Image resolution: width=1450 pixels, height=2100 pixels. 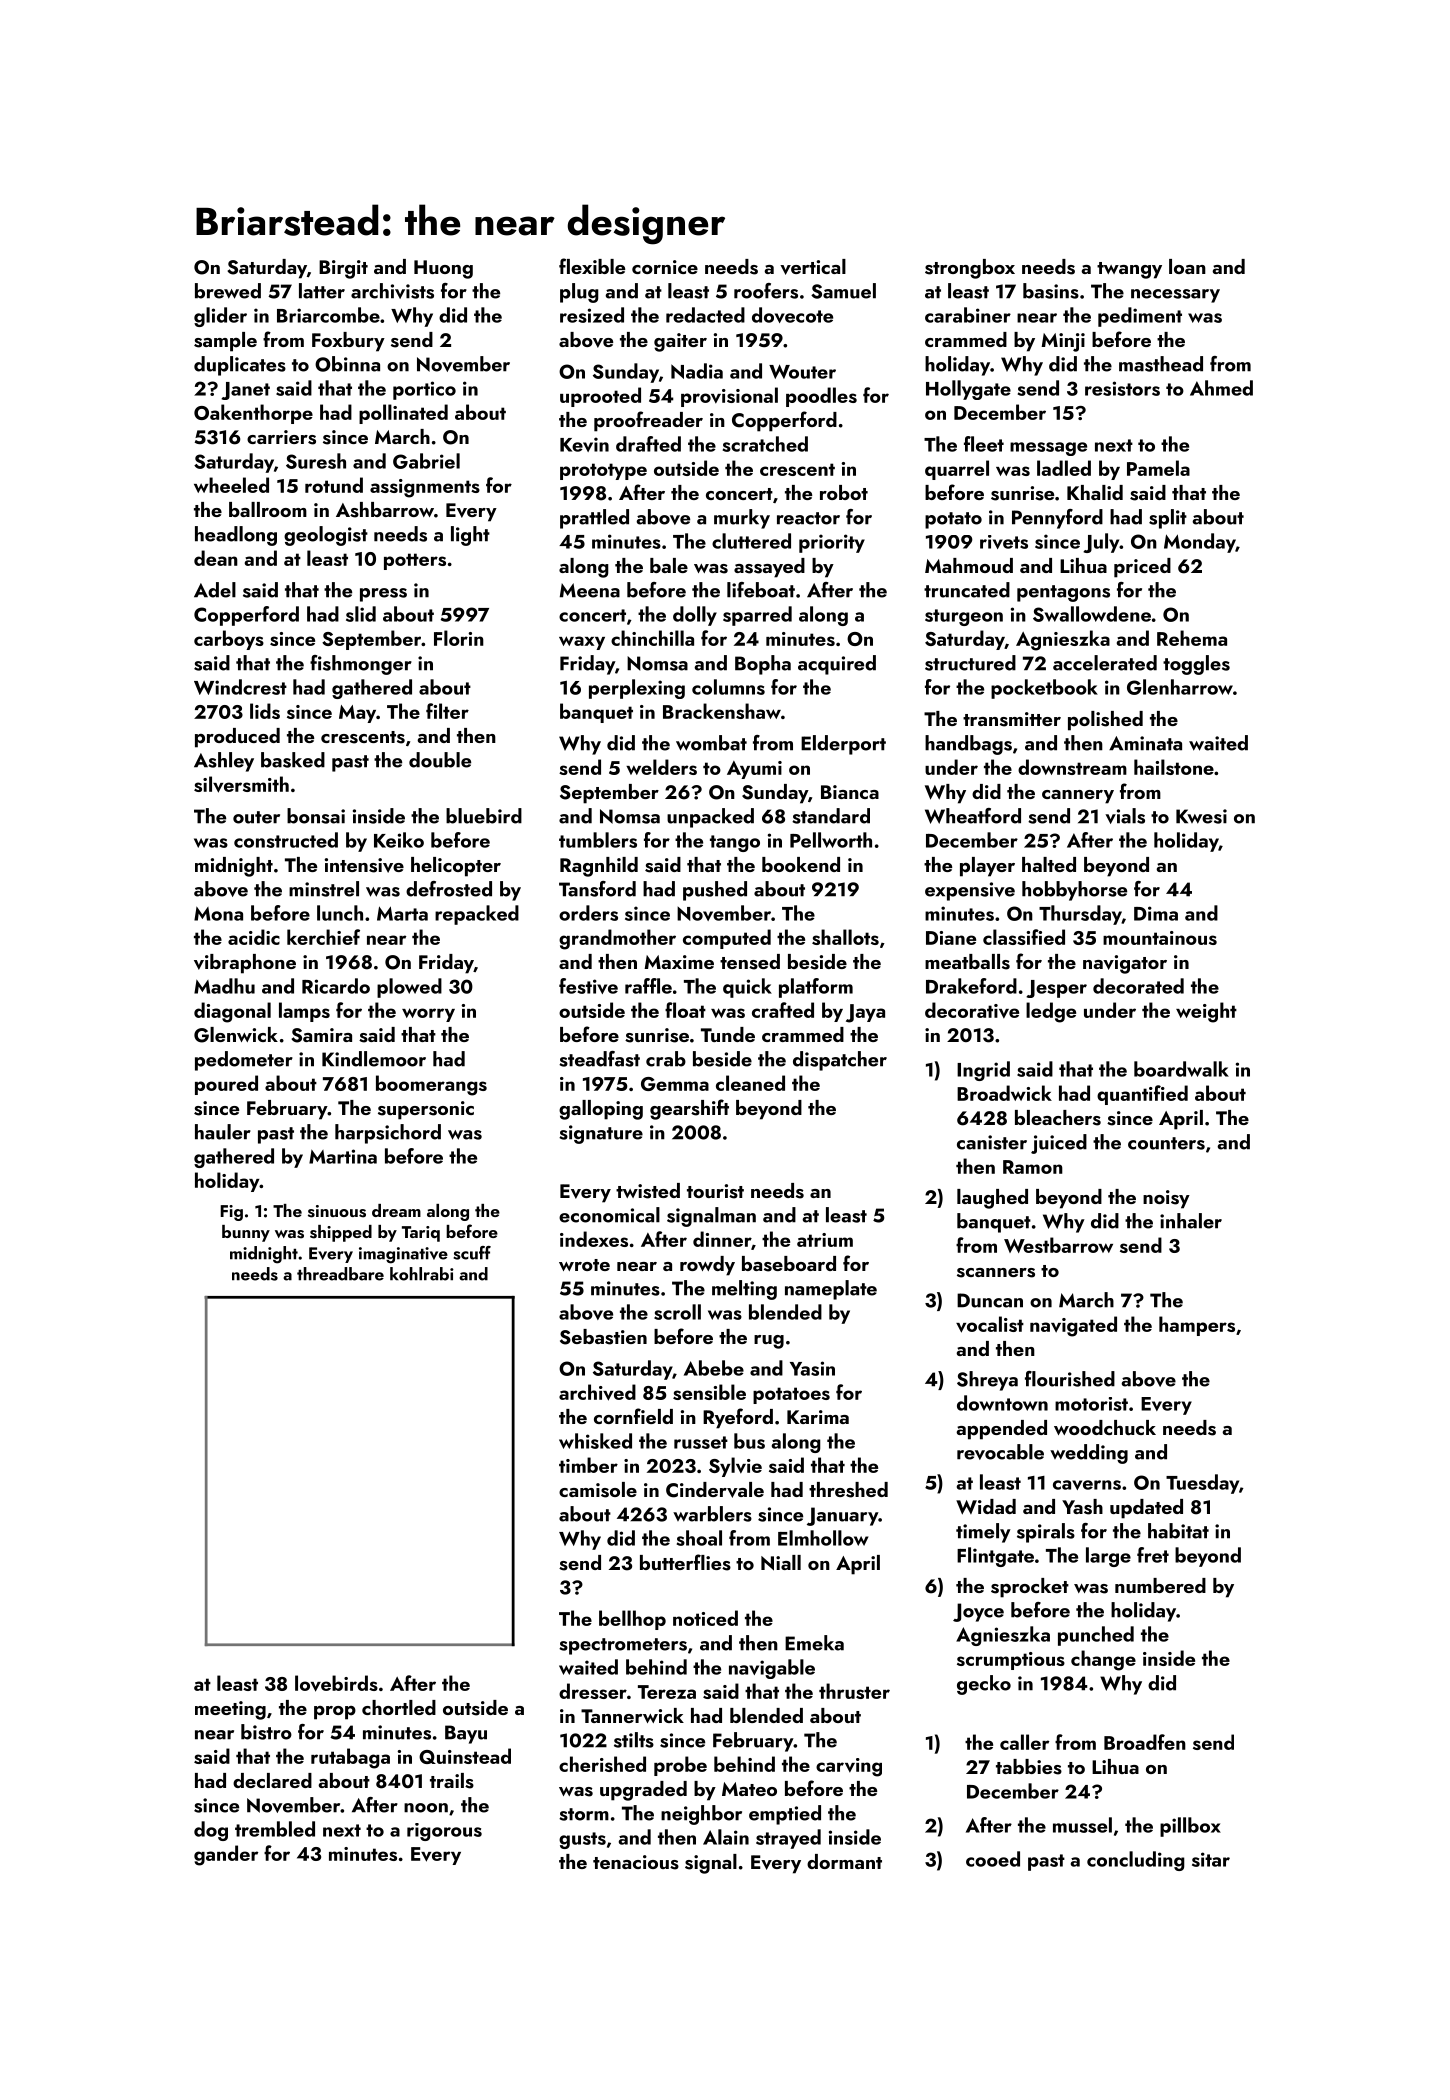 What do you see at coordinates (825, 1240) in the page?
I see `atrium` at bounding box center [825, 1240].
